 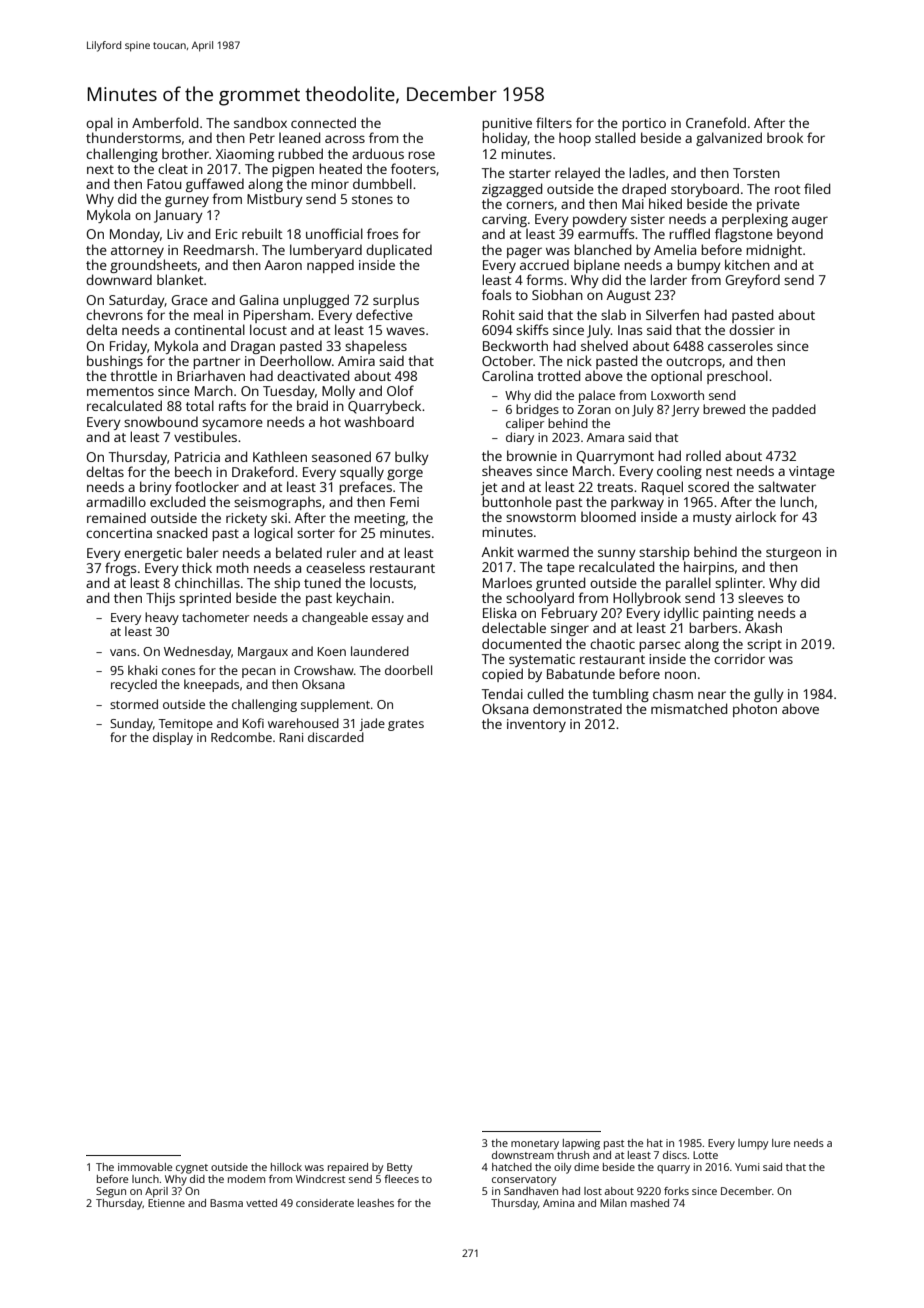 What do you see at coordinates (166, 1203) in the screenshot?
I see `Etienne` at bounding box center [166, 1203].
